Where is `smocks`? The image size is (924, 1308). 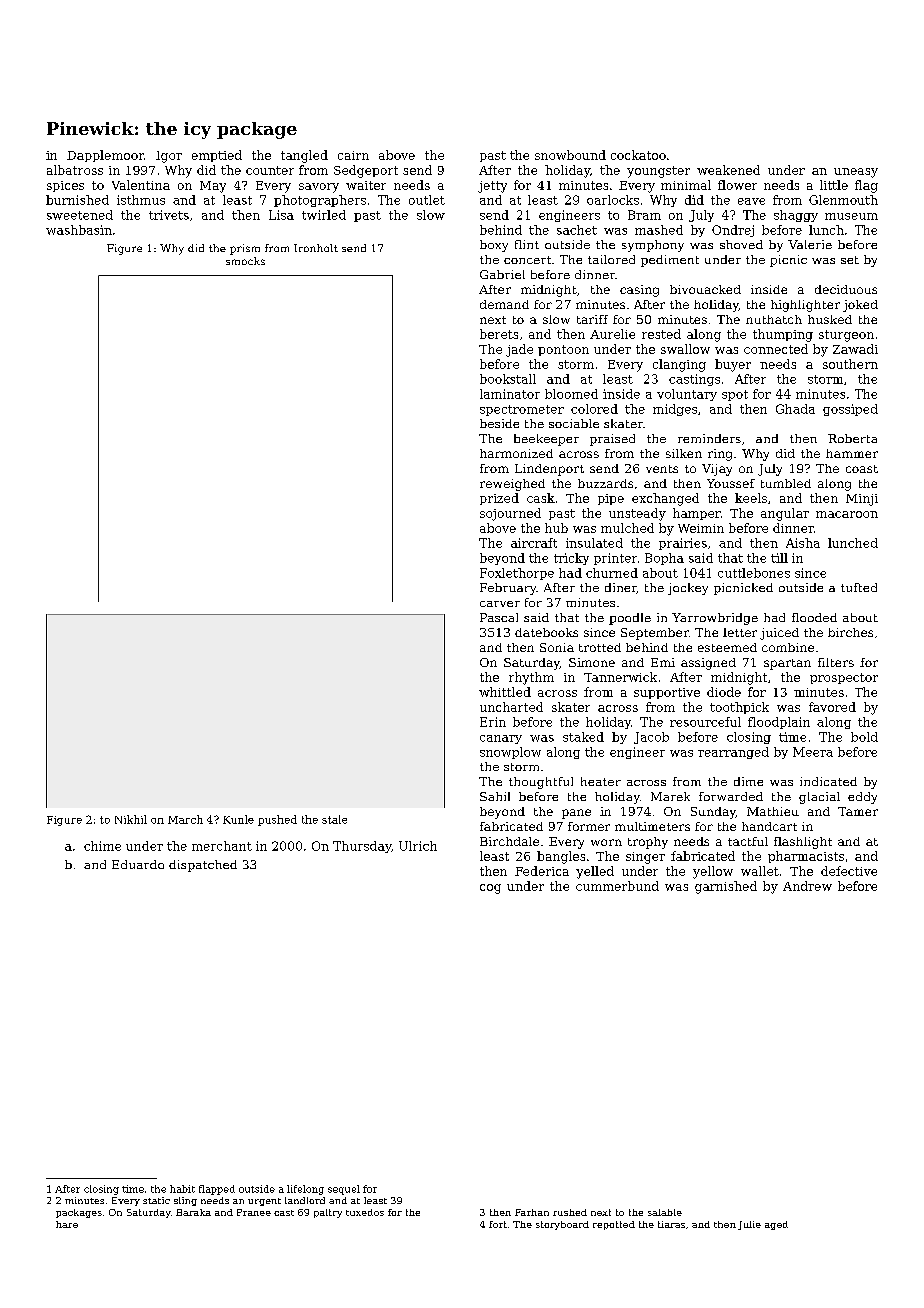 smocks is located at coordinates (245, 261).
